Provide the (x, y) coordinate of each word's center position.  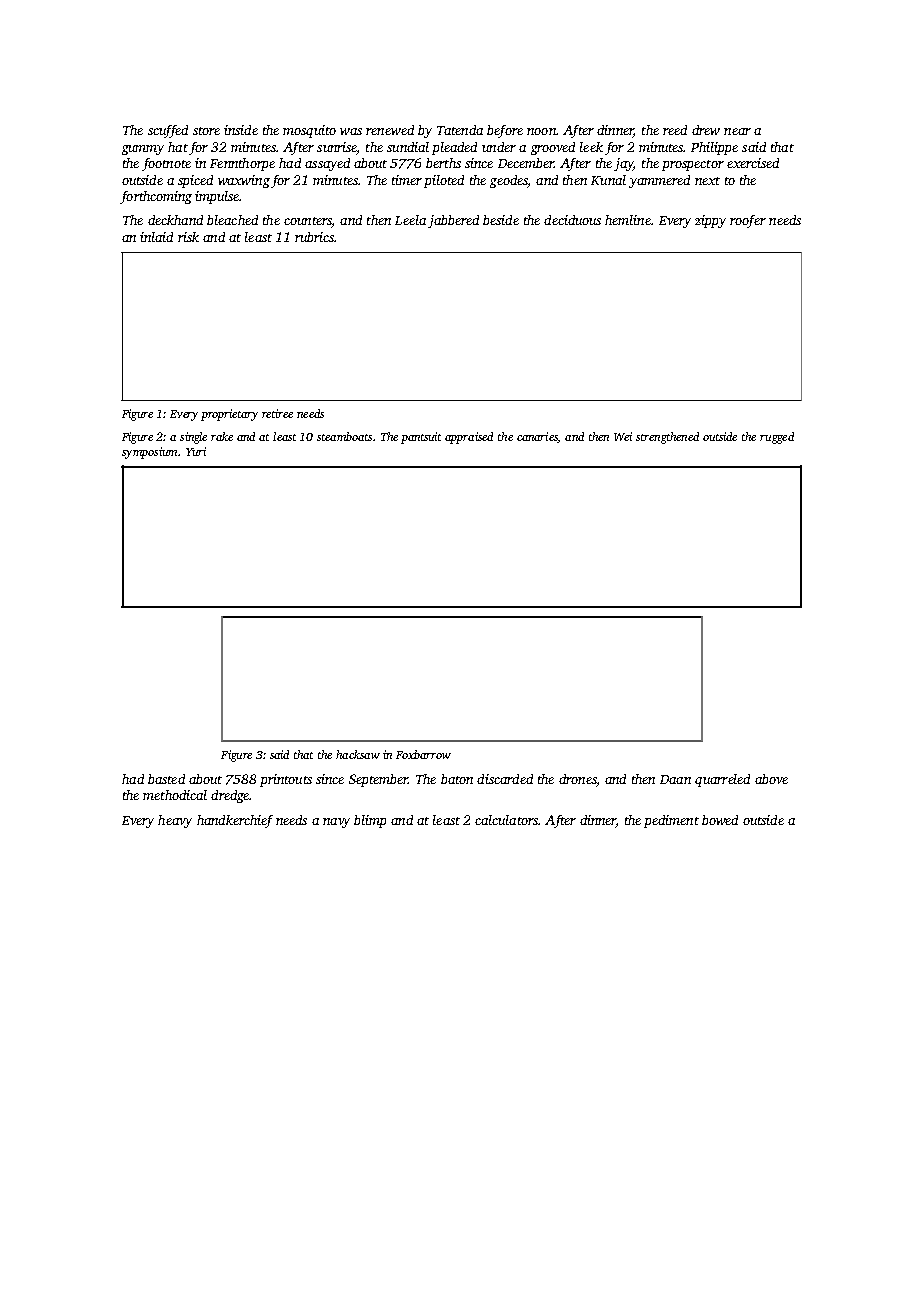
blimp (370, 821)
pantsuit (421, 438)
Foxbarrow (423, 754)
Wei (623, 436)
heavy (175, 821)
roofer (748, 221)
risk (188, 237)
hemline (628, 220)
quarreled (722, 780)
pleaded (454, 148)
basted (166, 779)
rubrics (314, 237)
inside (241, 130)
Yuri (196, 451)
